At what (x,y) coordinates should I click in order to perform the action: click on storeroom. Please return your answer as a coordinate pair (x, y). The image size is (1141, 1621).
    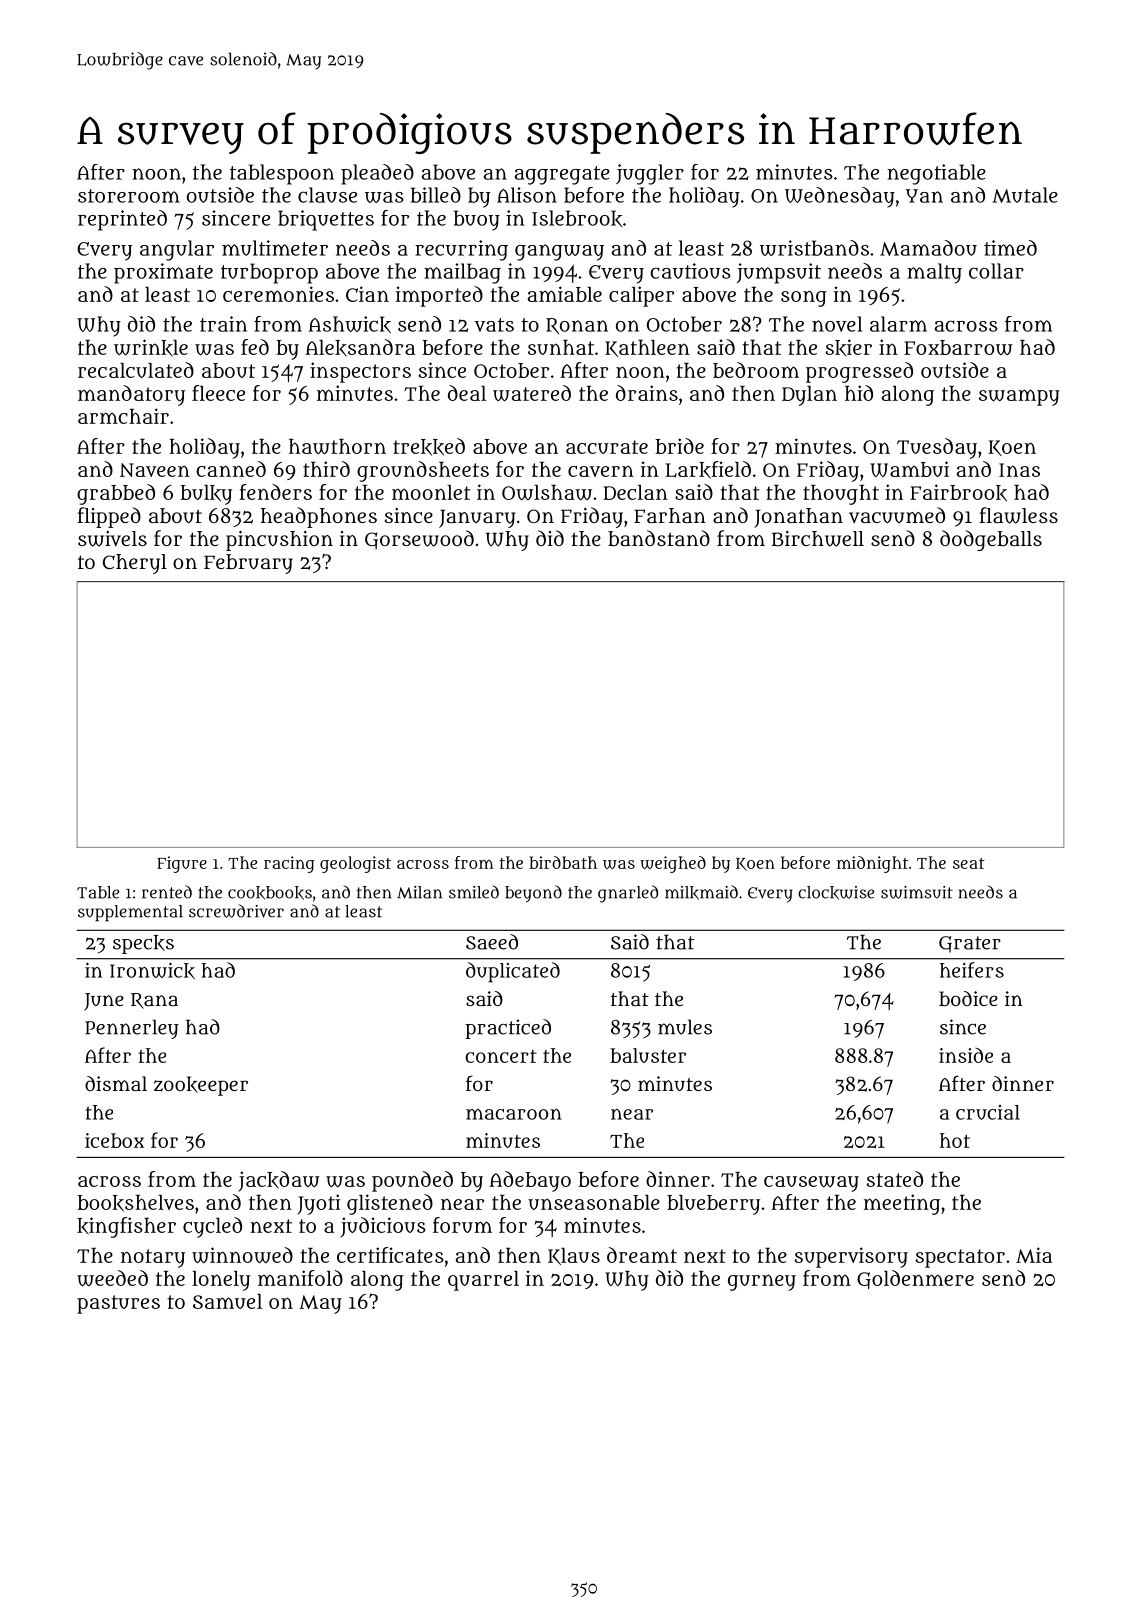
    Looking at the image, I should click on (129, 196).
